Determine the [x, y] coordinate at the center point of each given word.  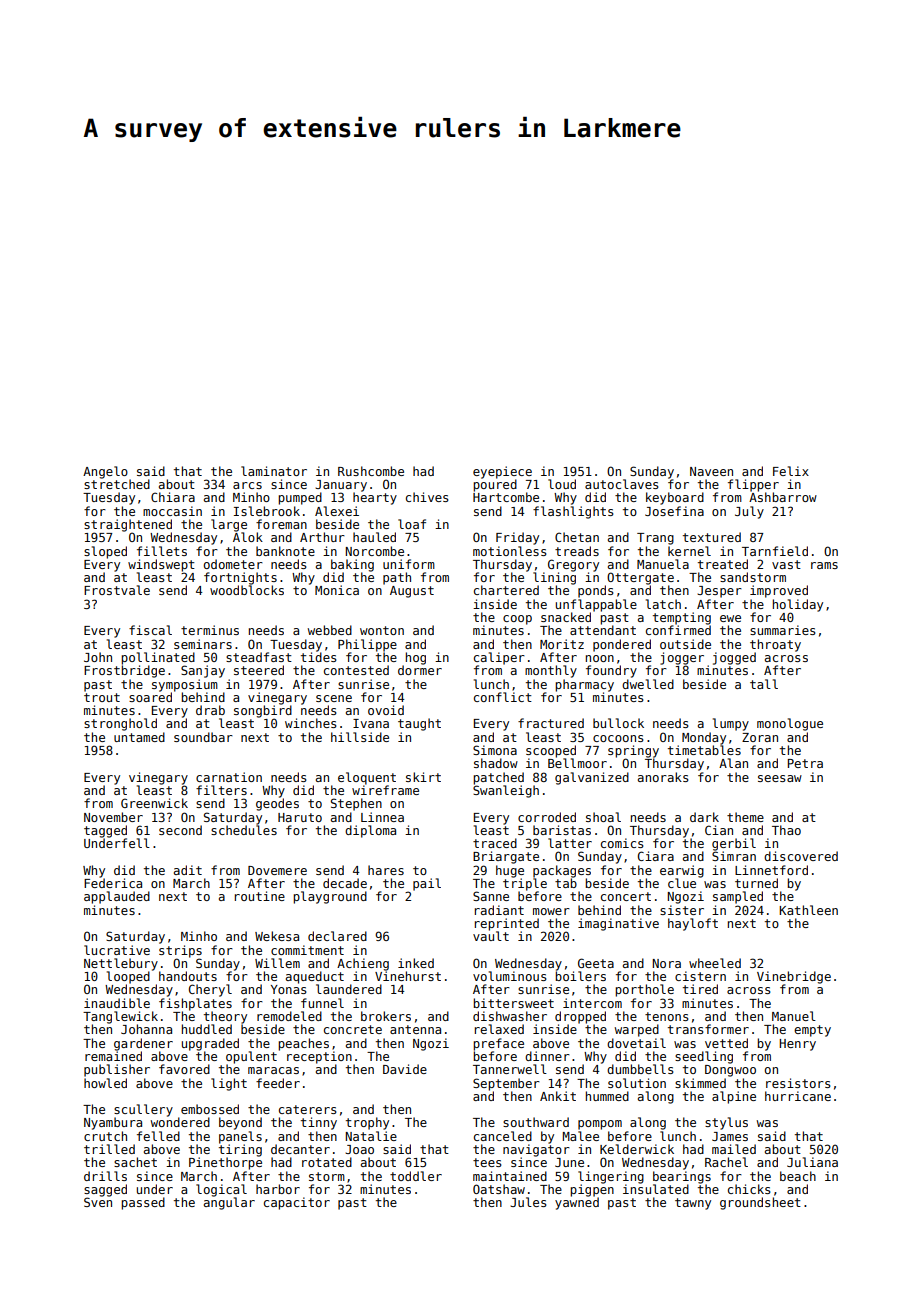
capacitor [297, 1203]
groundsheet [760, 1203]
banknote [285, 551]
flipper [753, 485]
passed [143, 1203]
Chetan [577, 537]
